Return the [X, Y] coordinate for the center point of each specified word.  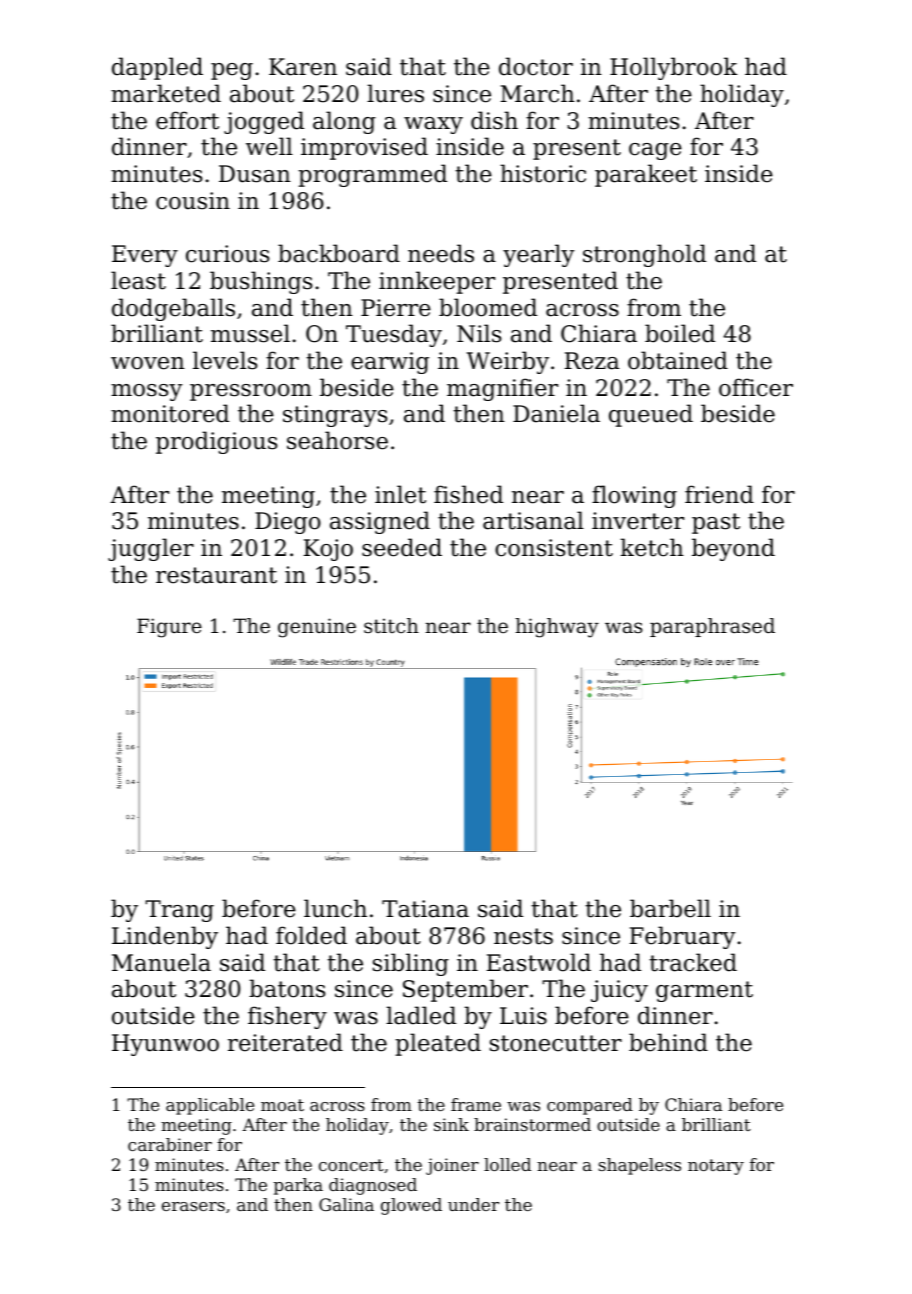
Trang [179, 911]
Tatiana [425, 909]
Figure [169, 628]
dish [494, 120]
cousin [193, 201]
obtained [678, 360]
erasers [193, 1206]
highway [557, 628]
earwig [390, 363]
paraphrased [712, 627]
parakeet [646, 175]
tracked [693, 962]
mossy [147, 392]
